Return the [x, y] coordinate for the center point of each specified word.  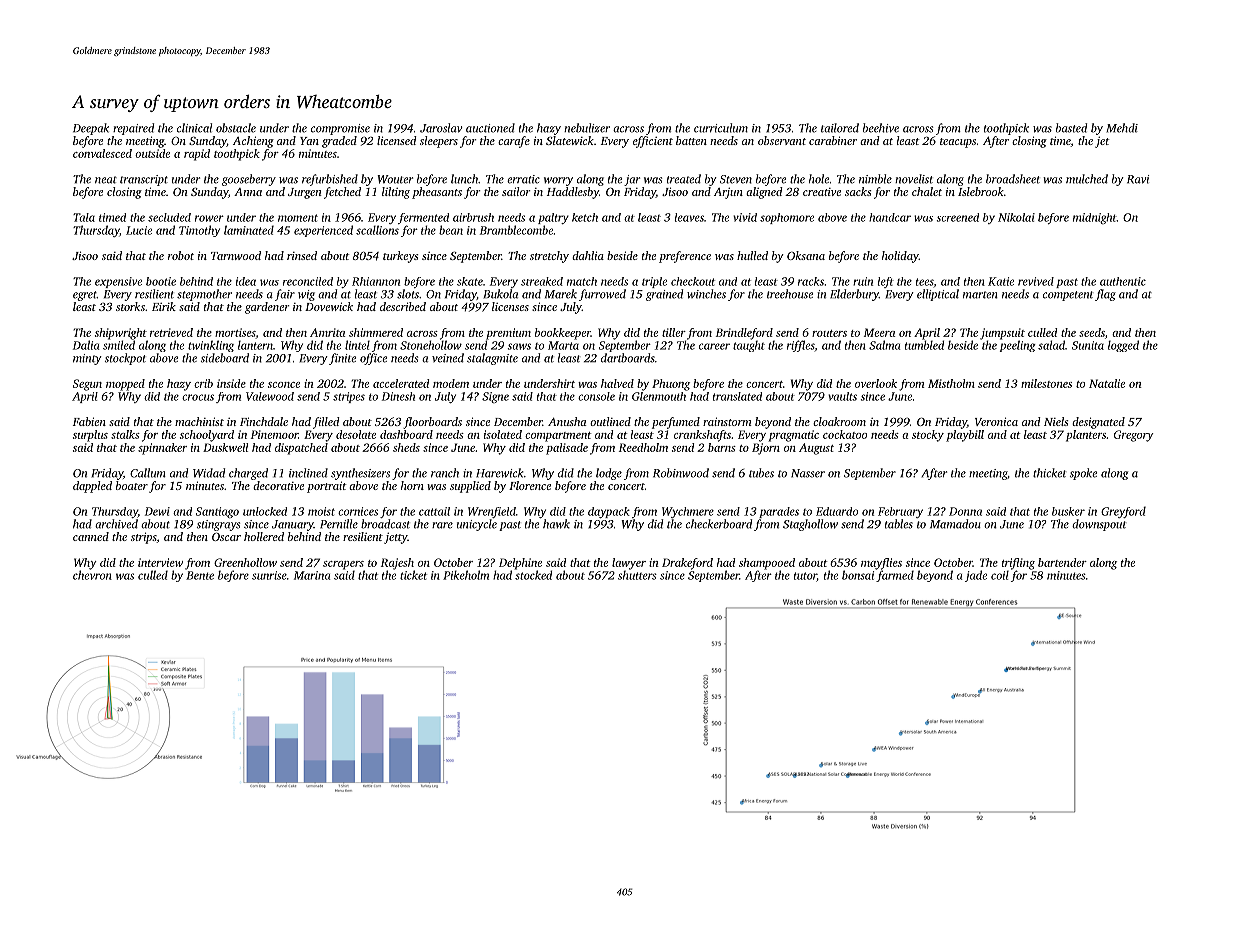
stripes [349, 397]
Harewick [500, 473]
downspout [1099, 525]
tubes [761, 473]
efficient [653, 142]
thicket [1050, 473]
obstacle [236, 128]
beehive [881, 128]
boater [132, 485]
